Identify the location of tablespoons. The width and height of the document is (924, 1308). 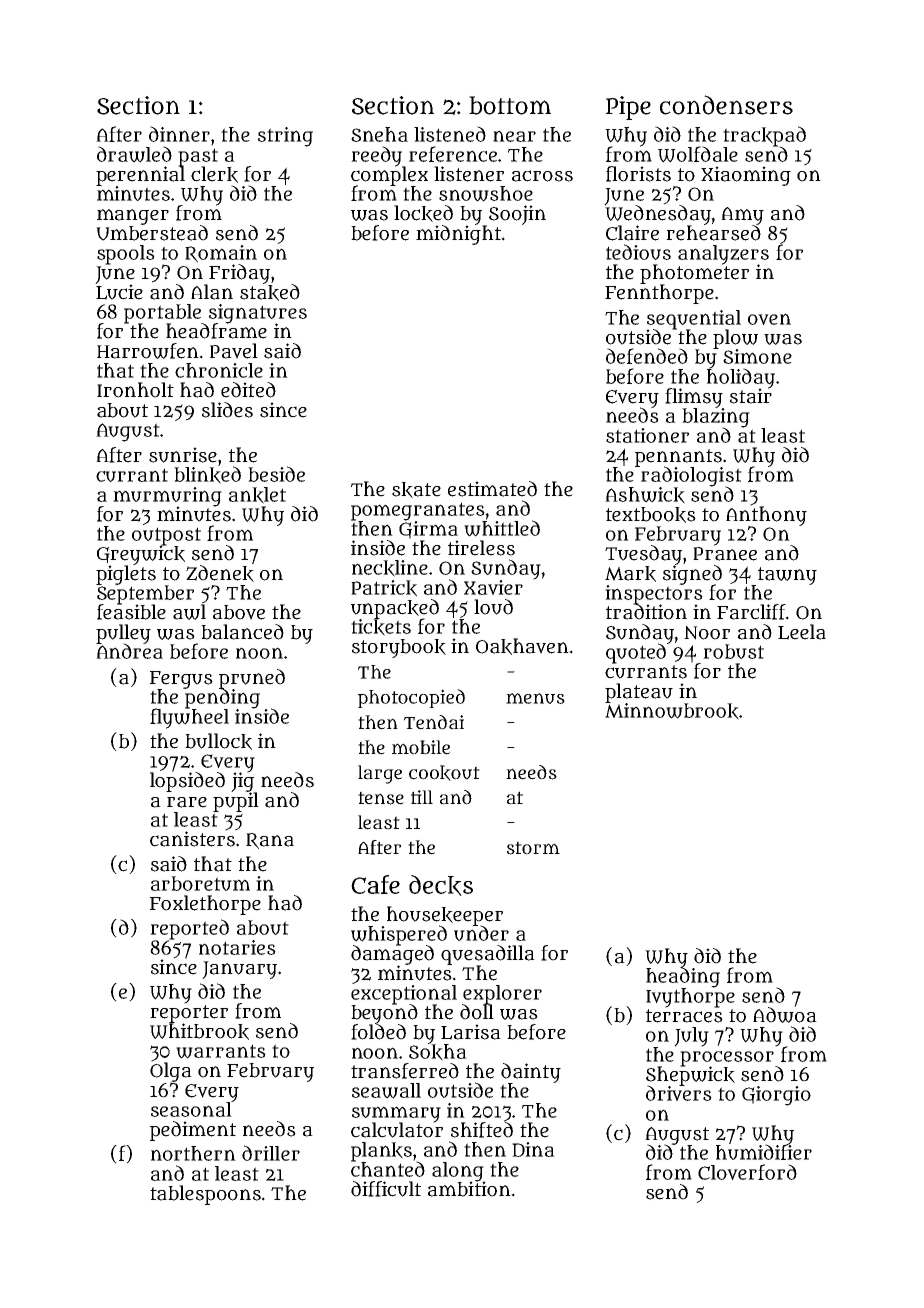
(206, 1195).
